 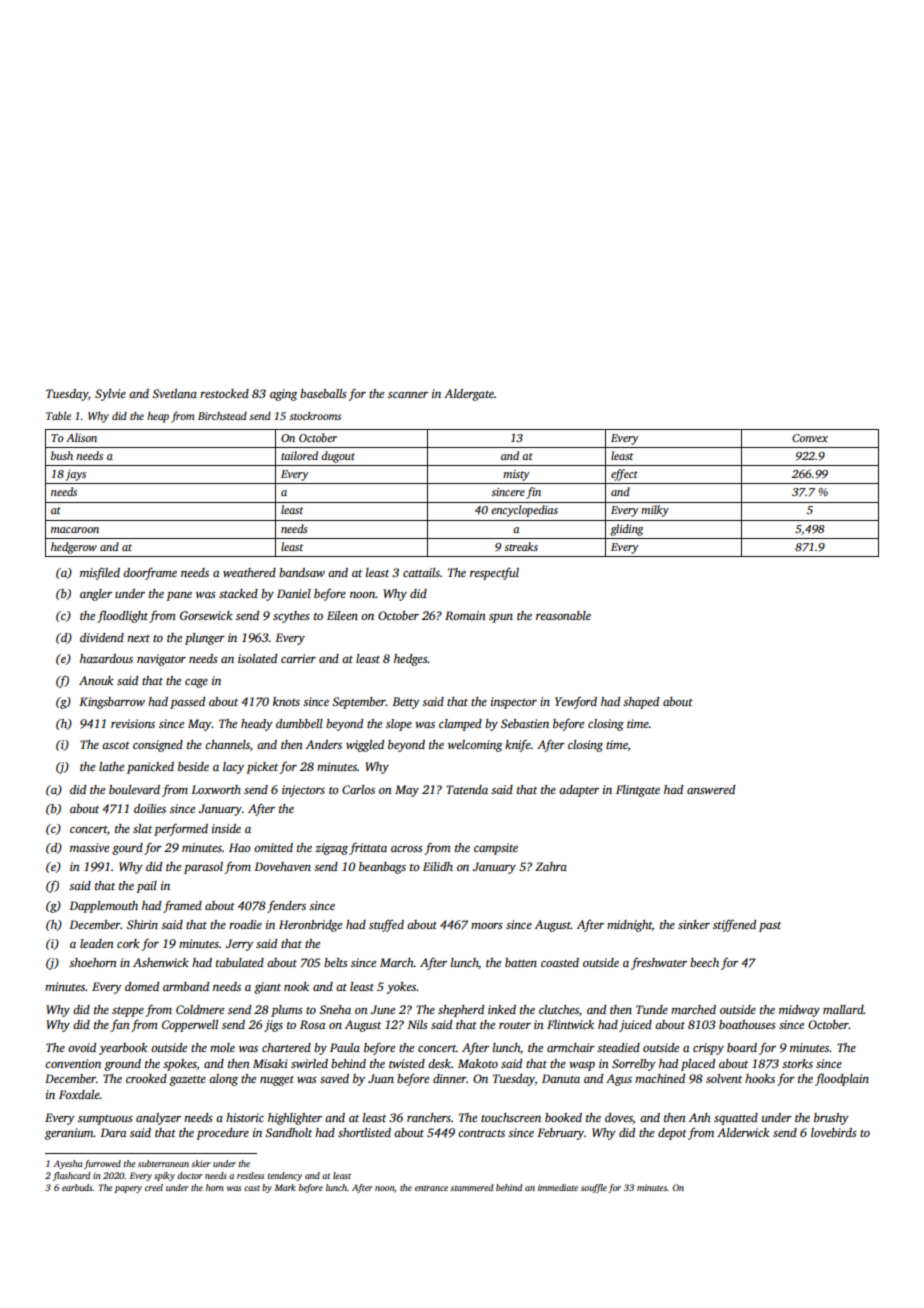 What do you see at coordinates (245, 1117) in the screenshot?
I see `historic` at bounding box center [245, 1117].
